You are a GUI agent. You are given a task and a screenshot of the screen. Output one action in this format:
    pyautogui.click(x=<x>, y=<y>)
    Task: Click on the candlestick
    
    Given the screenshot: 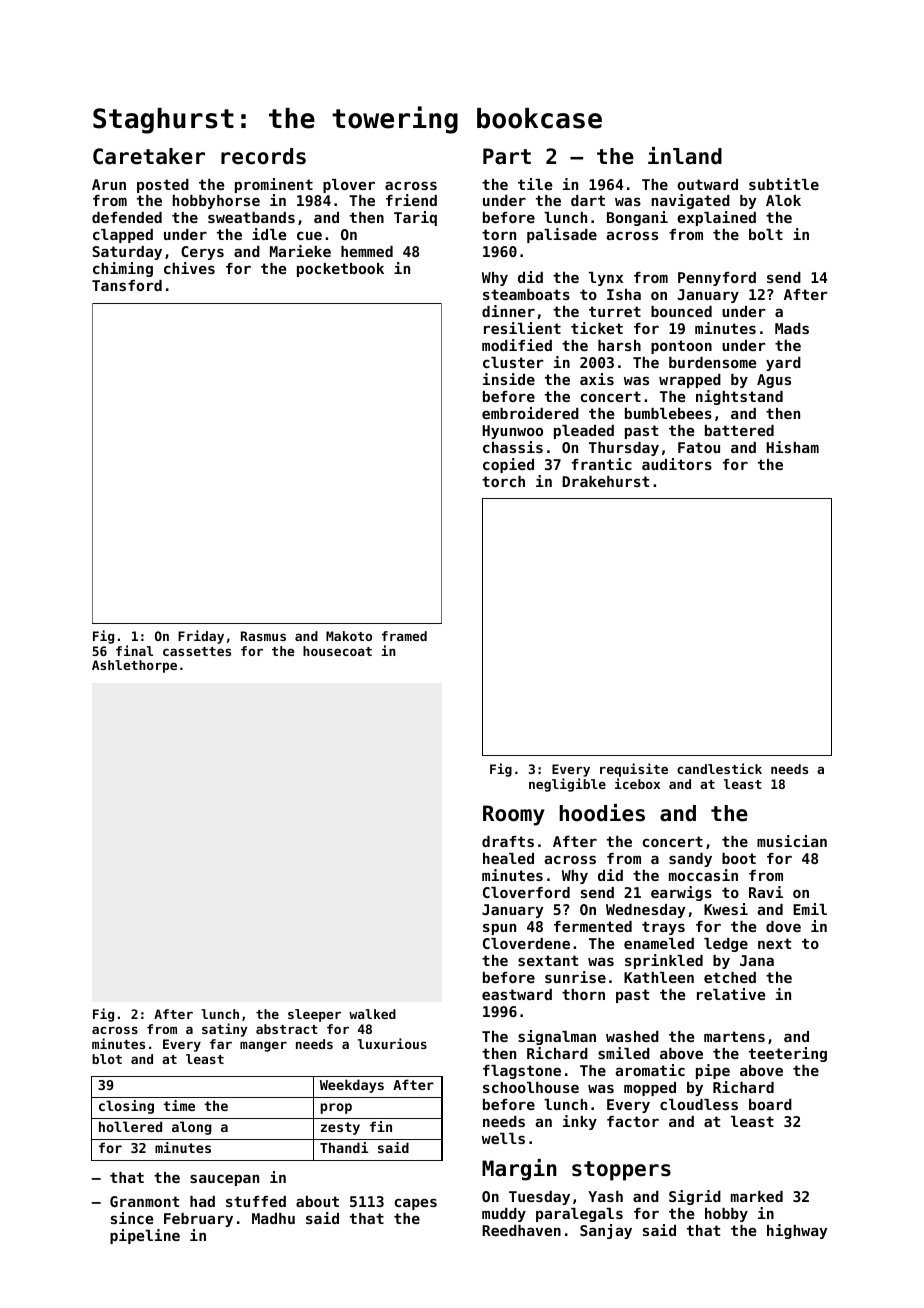 What is the action you would take?
    pyautogui.click(x=719, y=768)
